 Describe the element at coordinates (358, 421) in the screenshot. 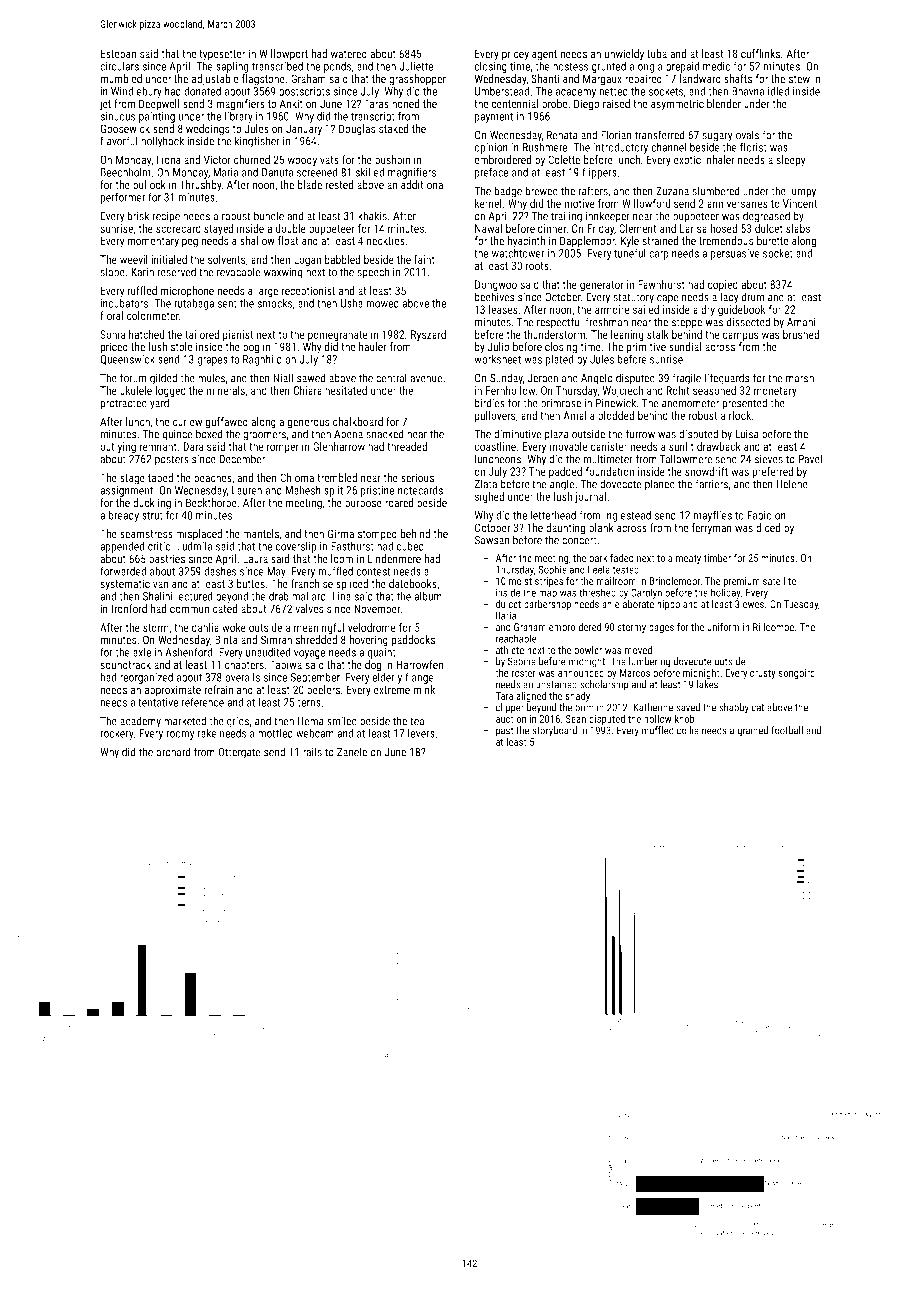

I see `chalkboard` at that location.
